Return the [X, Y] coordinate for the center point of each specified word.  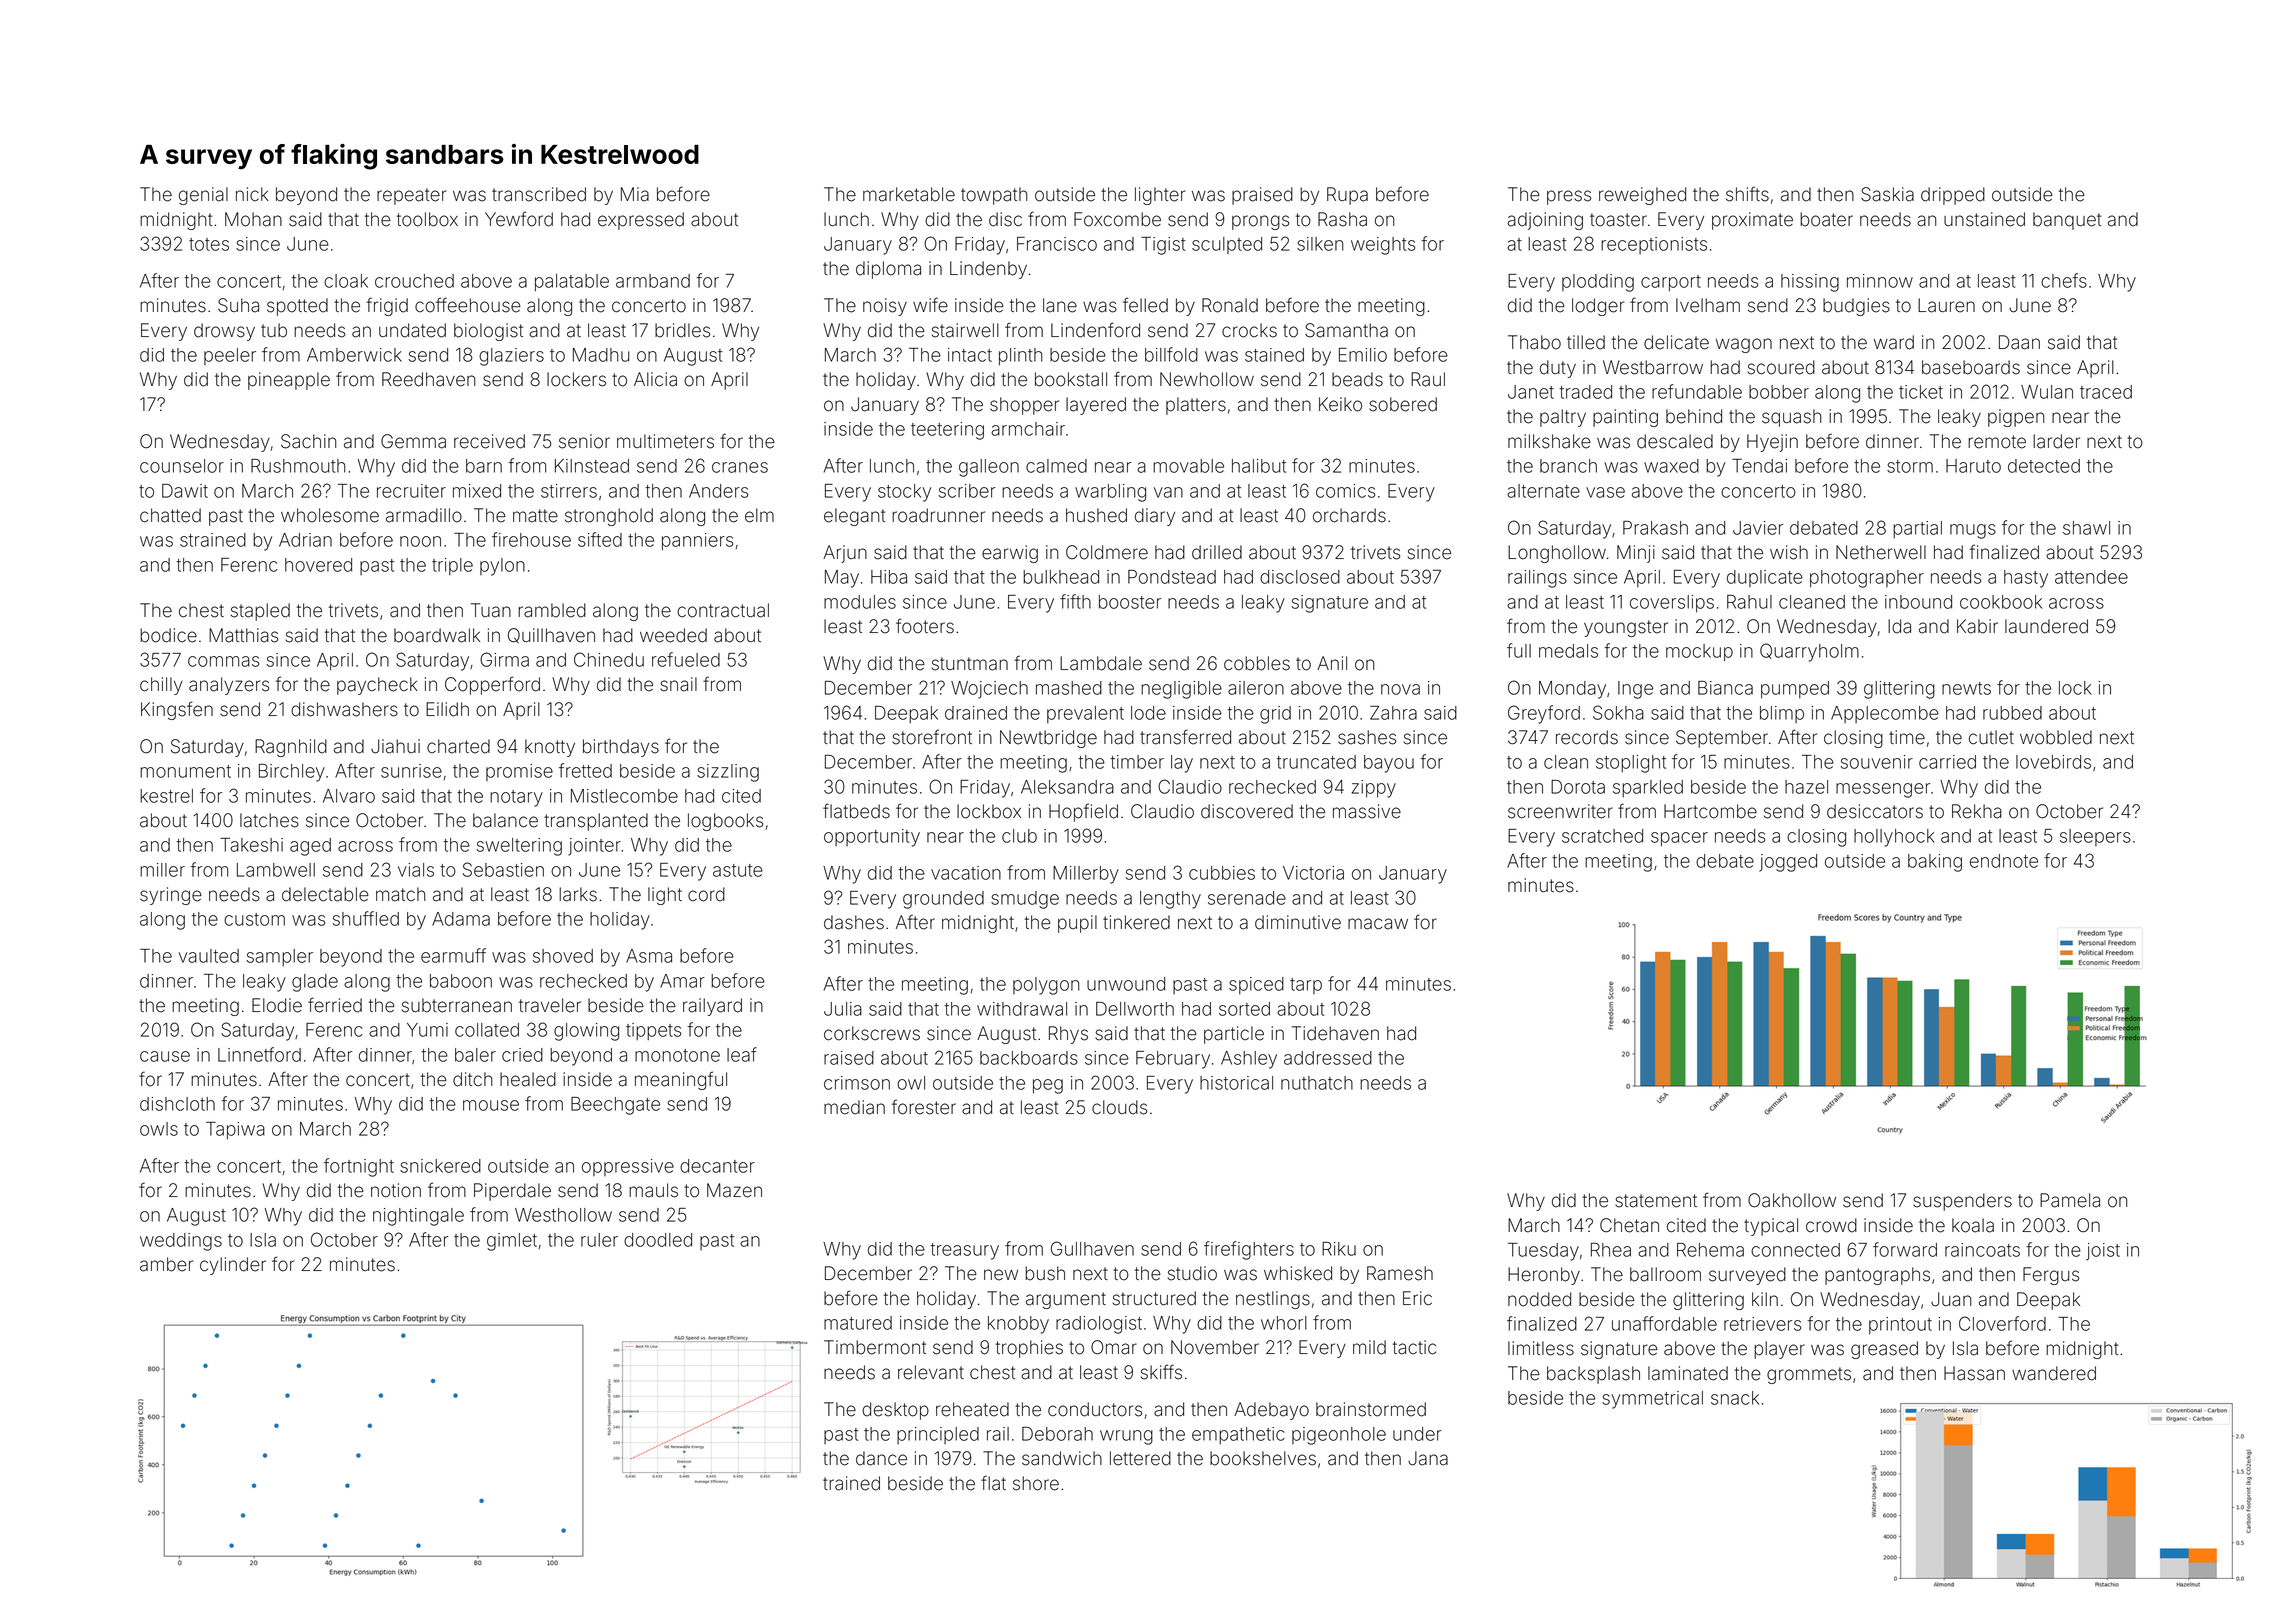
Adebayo [1271, 1411]
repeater [411, 196]
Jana [1428, 1458]
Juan [1951, 1299]
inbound [1918, 602]
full [1519, 650]
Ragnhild [291, 748]
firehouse [531, 539]
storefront [932, 737]
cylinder [233, 1266]
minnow [1880, 281]
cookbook [2001, 602]
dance [881, 1458]
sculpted [1227, 245]
